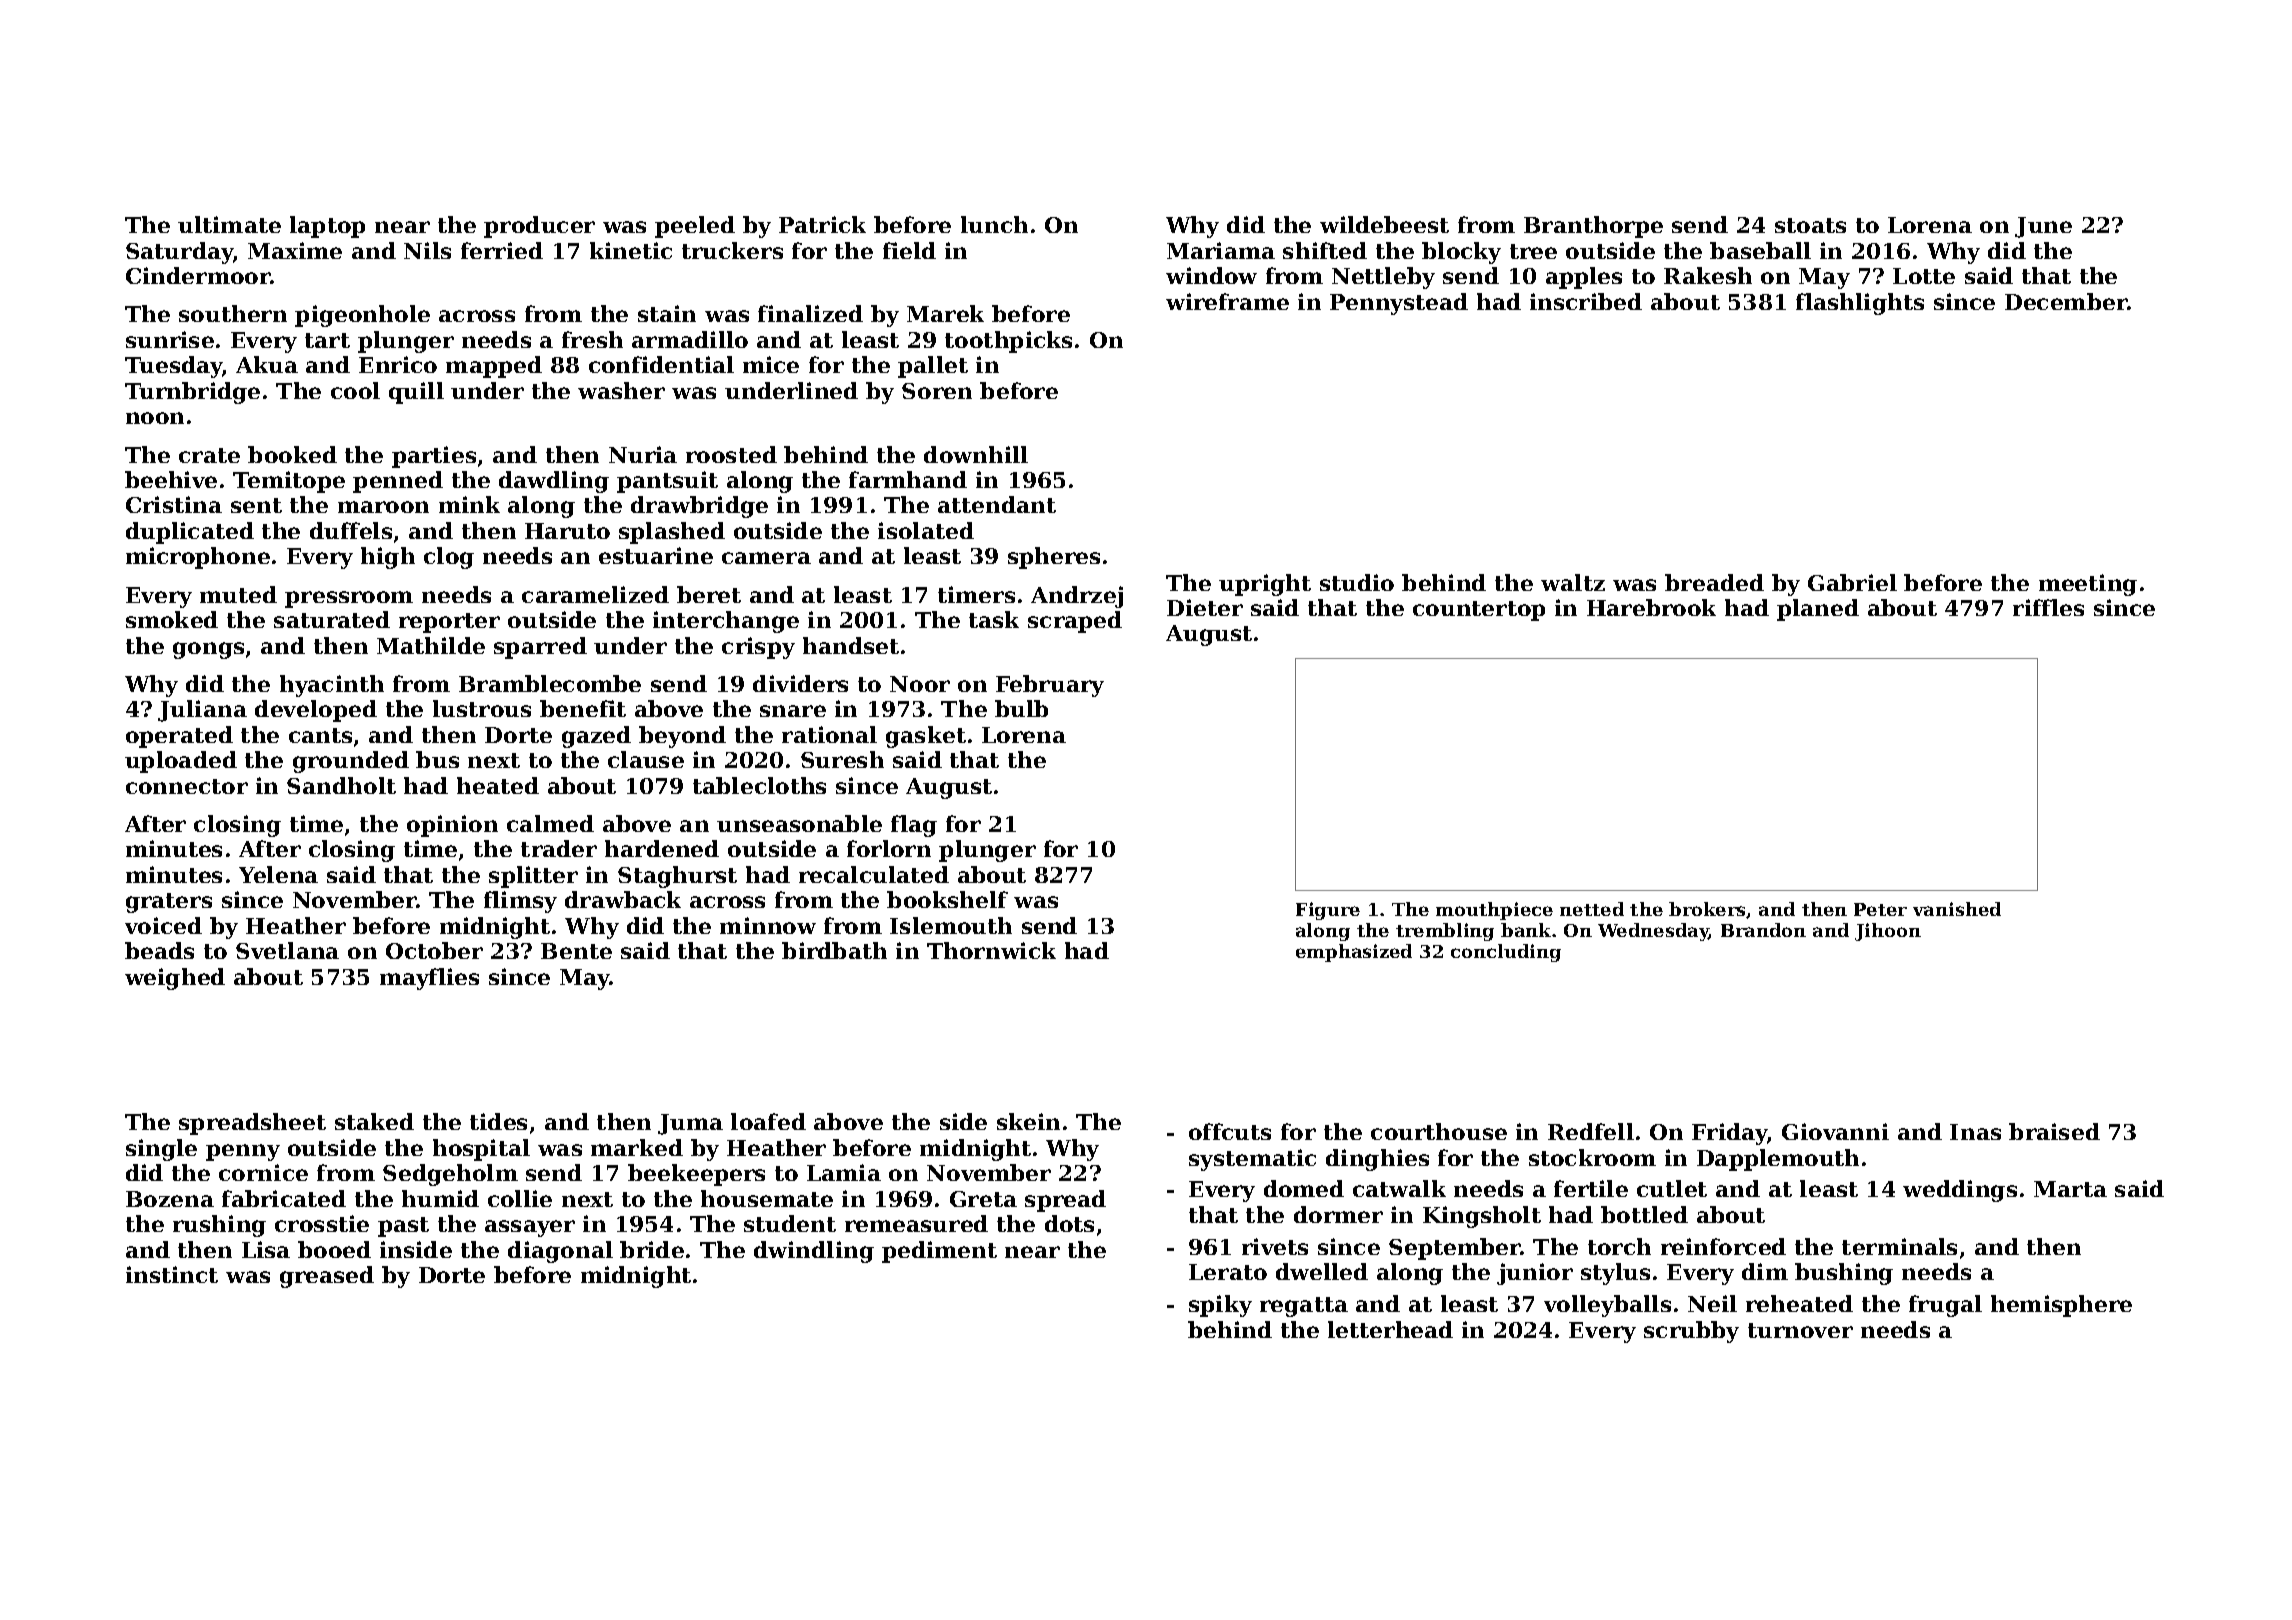 The image size is (2292, 1620). Describe the element at coordinates (1050, 686) in the screenshot. I see `February` at that location.
